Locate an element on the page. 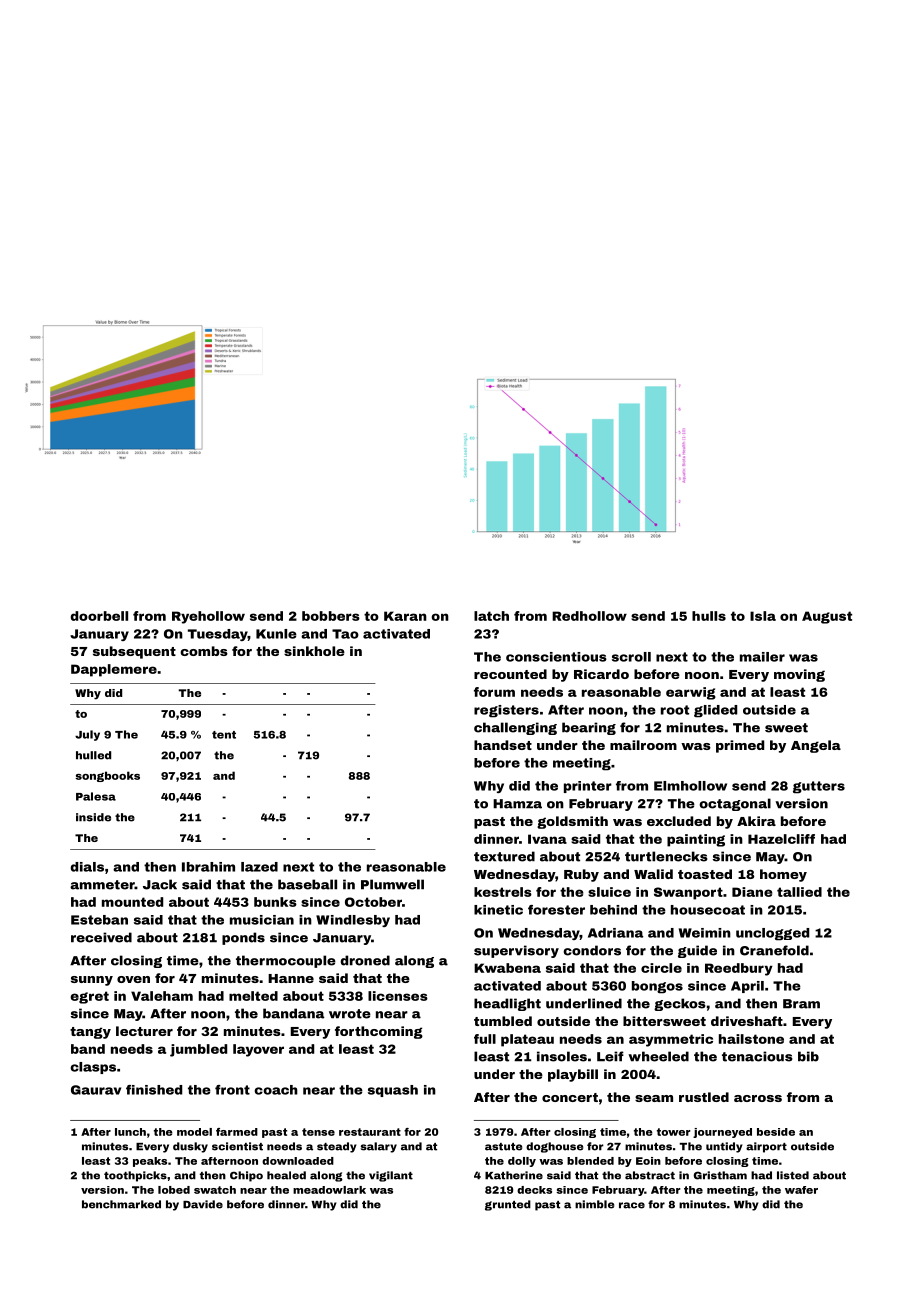  wafer is located at coordinates (801, 1190).
